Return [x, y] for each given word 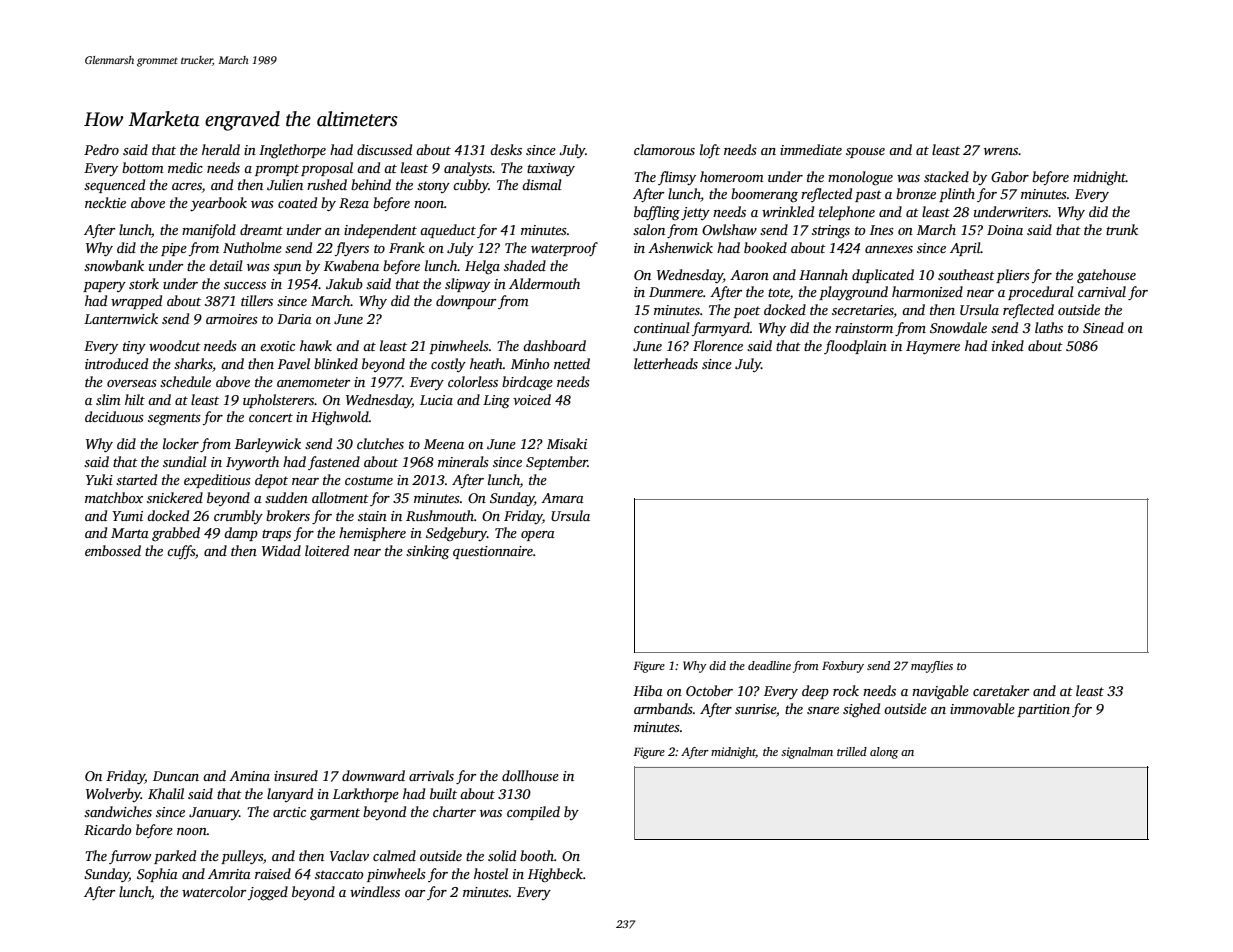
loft [710, 151]
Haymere [933, 347]
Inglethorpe [292, 151]
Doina [1005, 230]
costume [369, 480]
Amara [562, 498]
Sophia [157, 875]
